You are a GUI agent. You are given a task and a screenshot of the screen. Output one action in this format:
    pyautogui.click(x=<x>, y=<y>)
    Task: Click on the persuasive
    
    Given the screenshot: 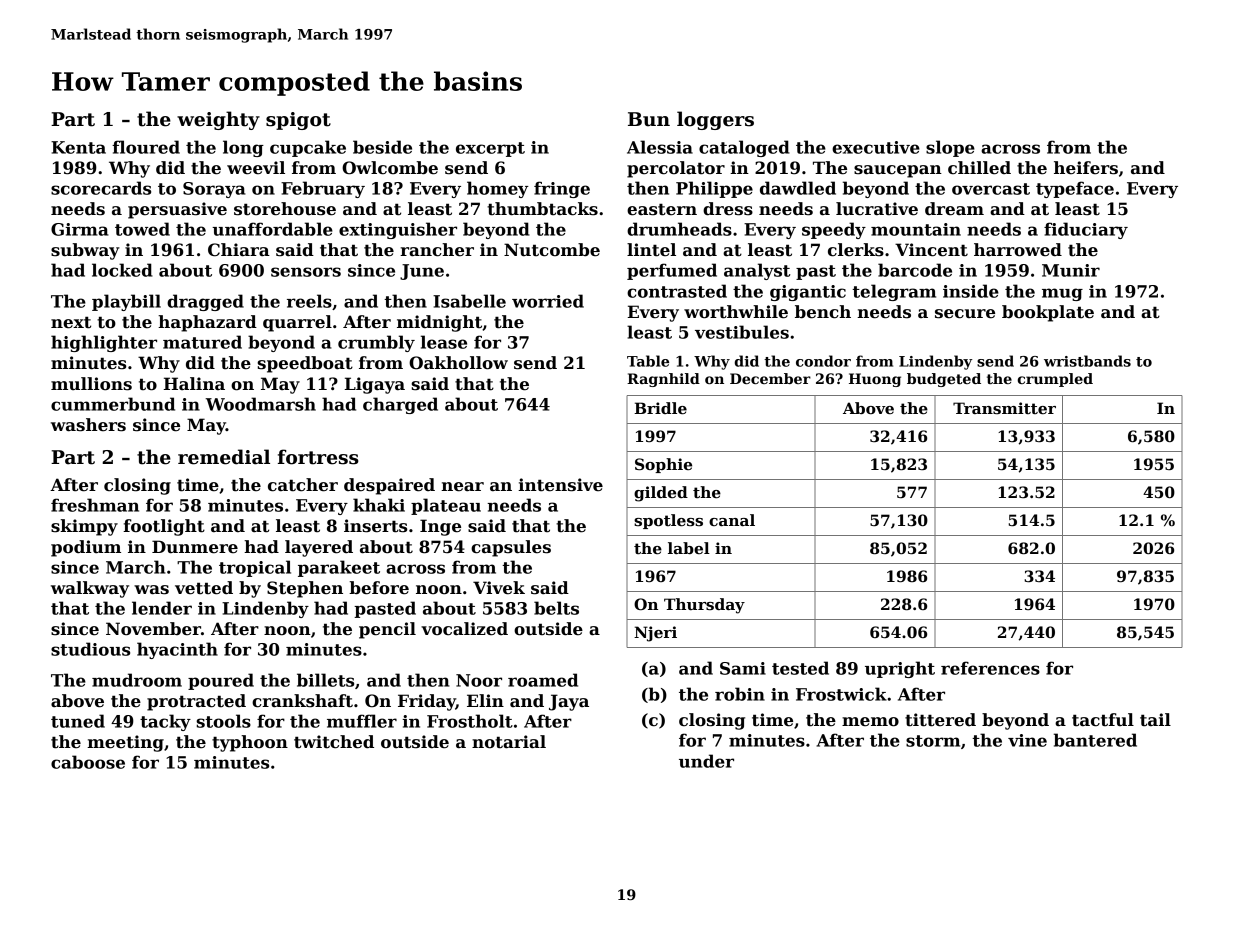 What is the action you would take?
    pyautogui.click(x=177, y=210)
